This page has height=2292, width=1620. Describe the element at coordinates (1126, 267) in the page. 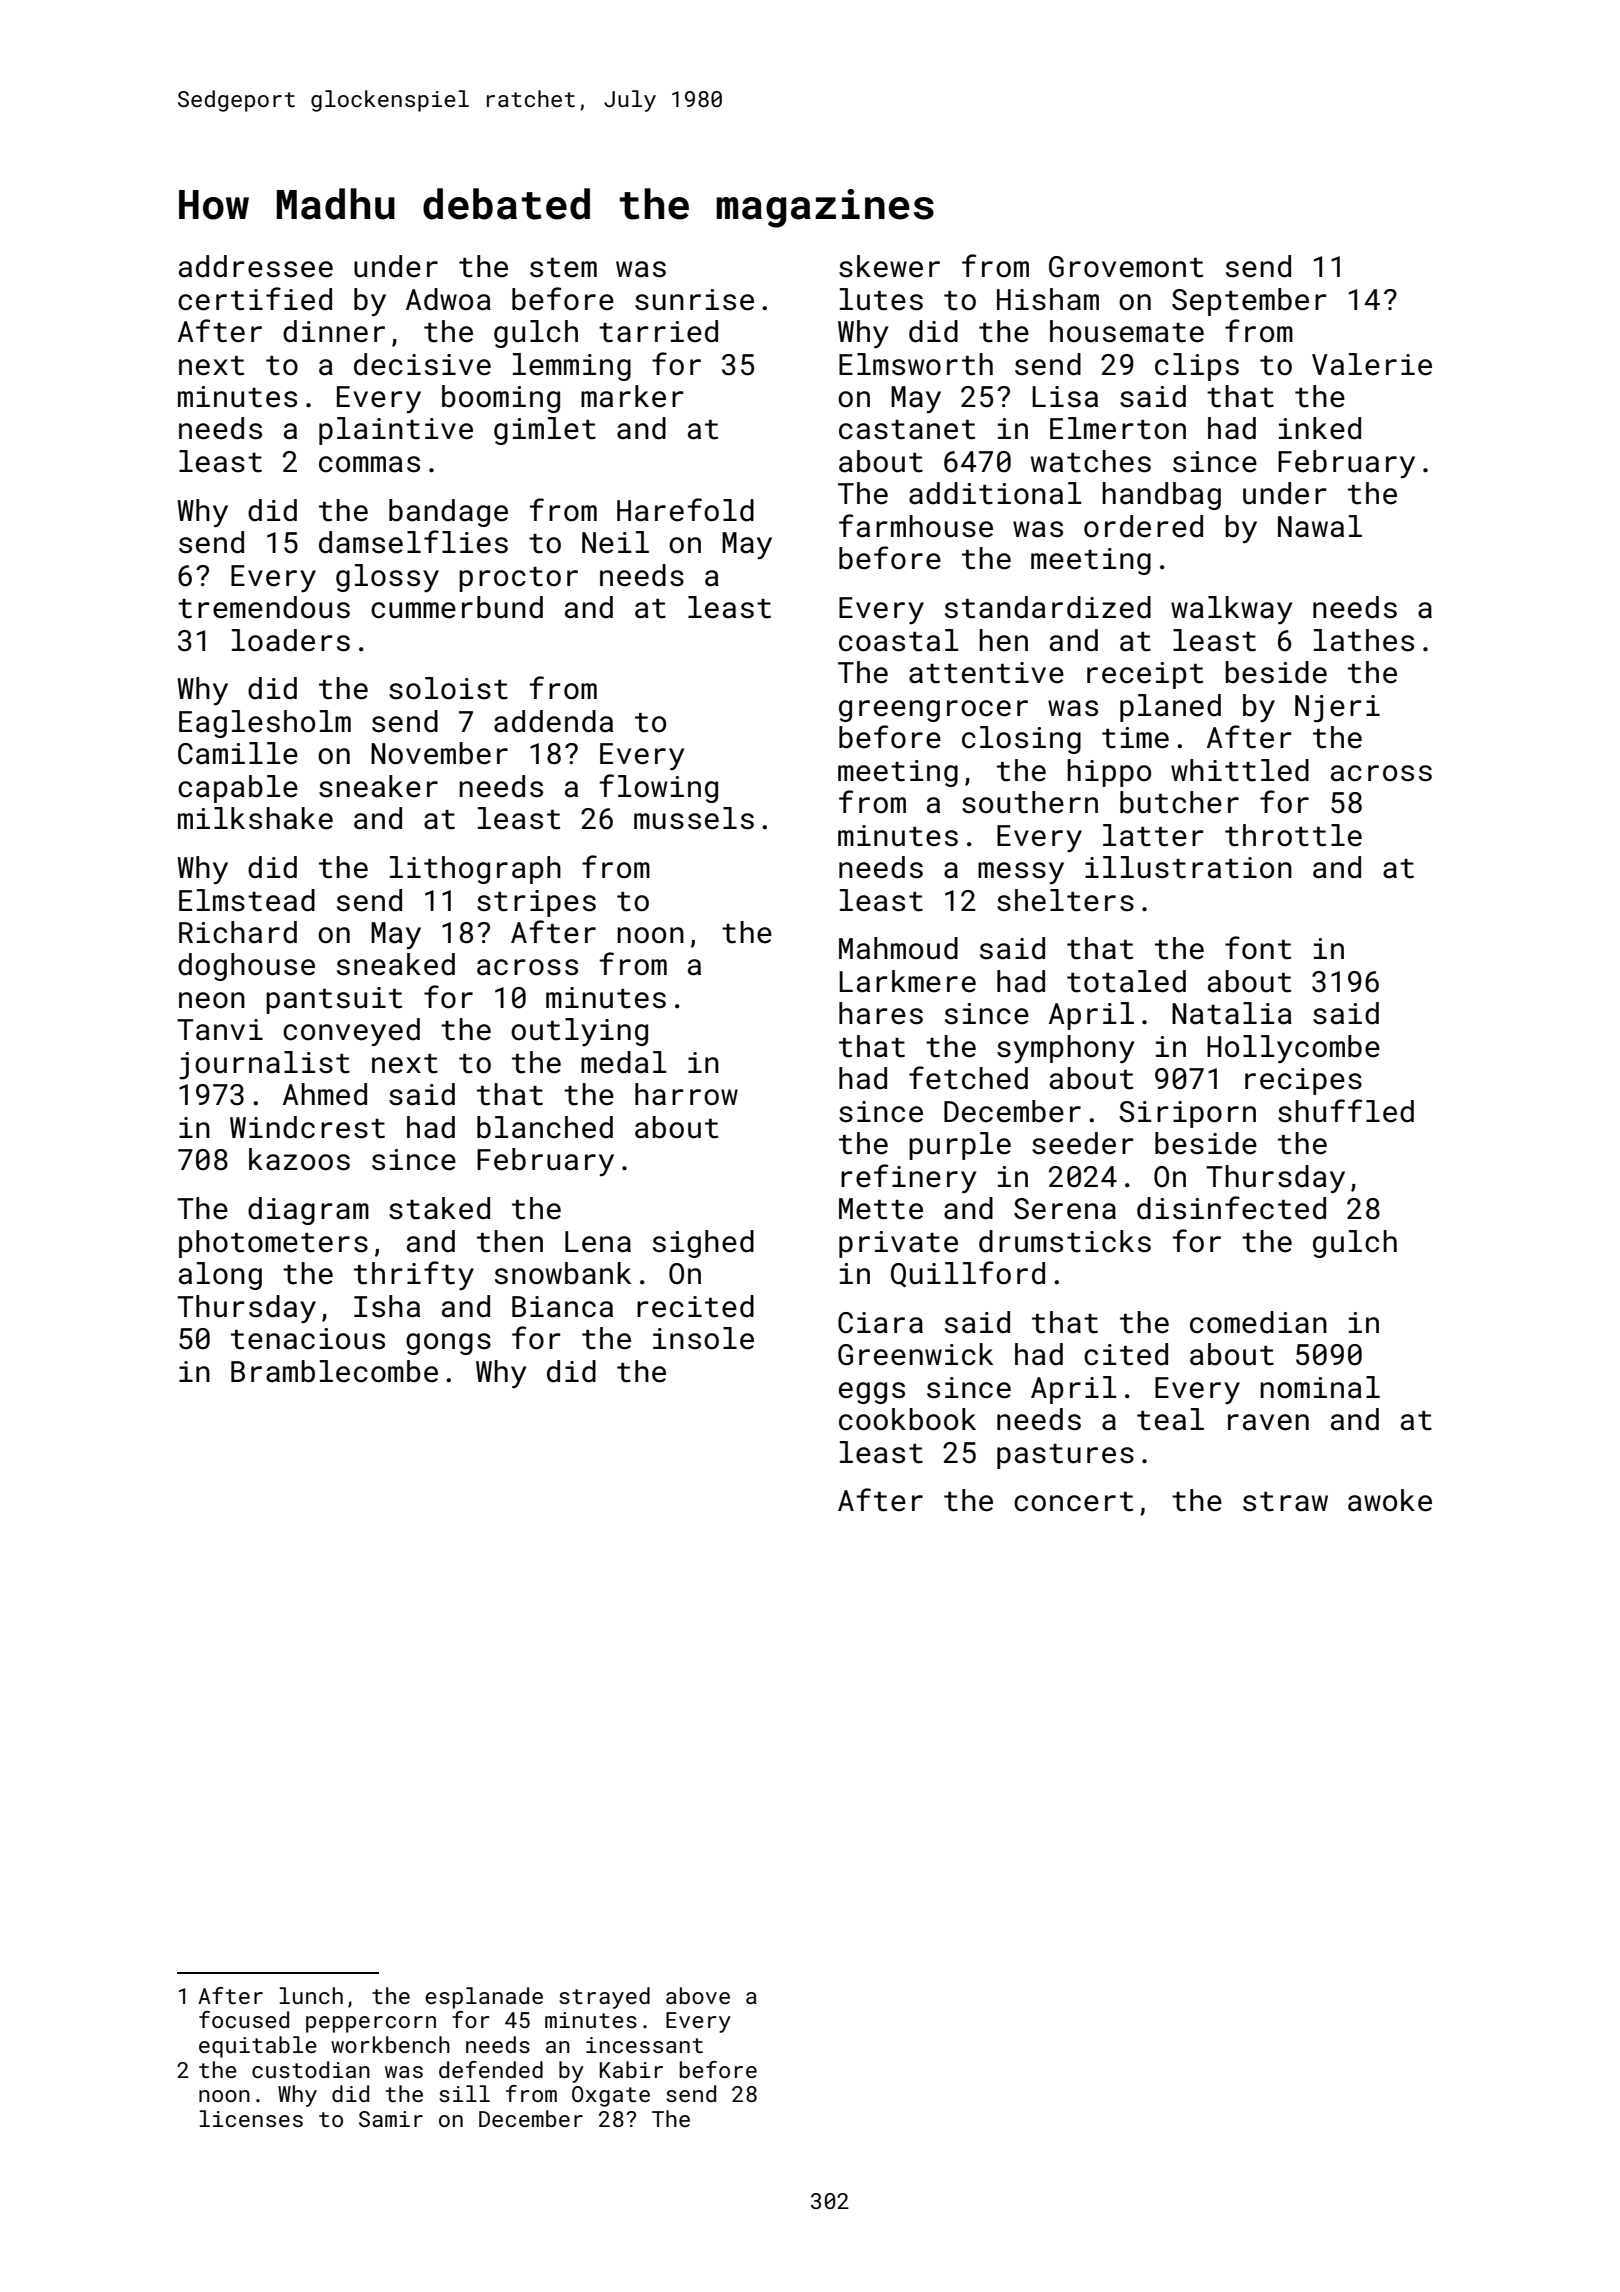

I see `Grovemont` at that location.
